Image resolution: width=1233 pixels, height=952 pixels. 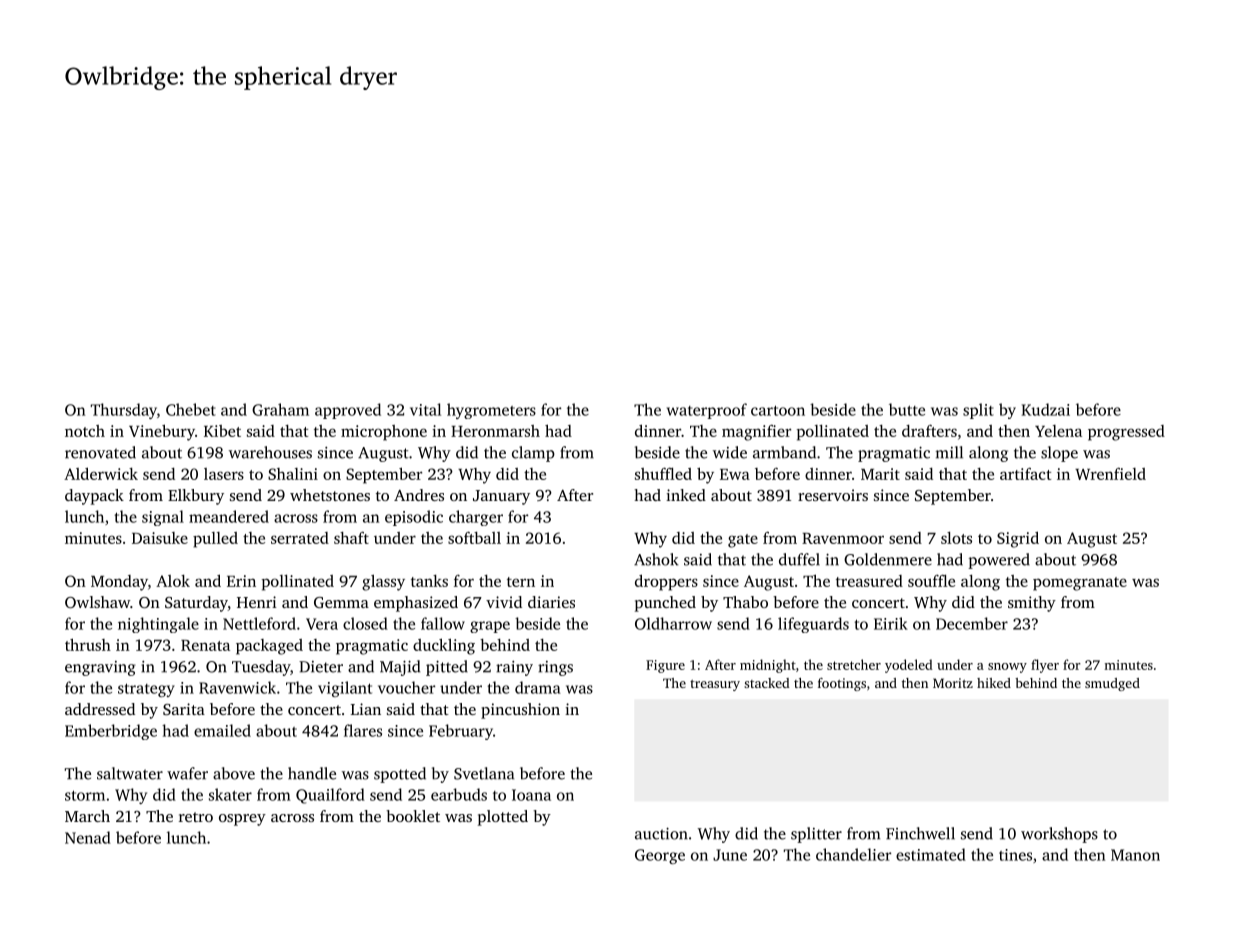 What do you see at coordinates (891, 623) in the page?
I see `Eirik` at bounding box center [891, 623].
